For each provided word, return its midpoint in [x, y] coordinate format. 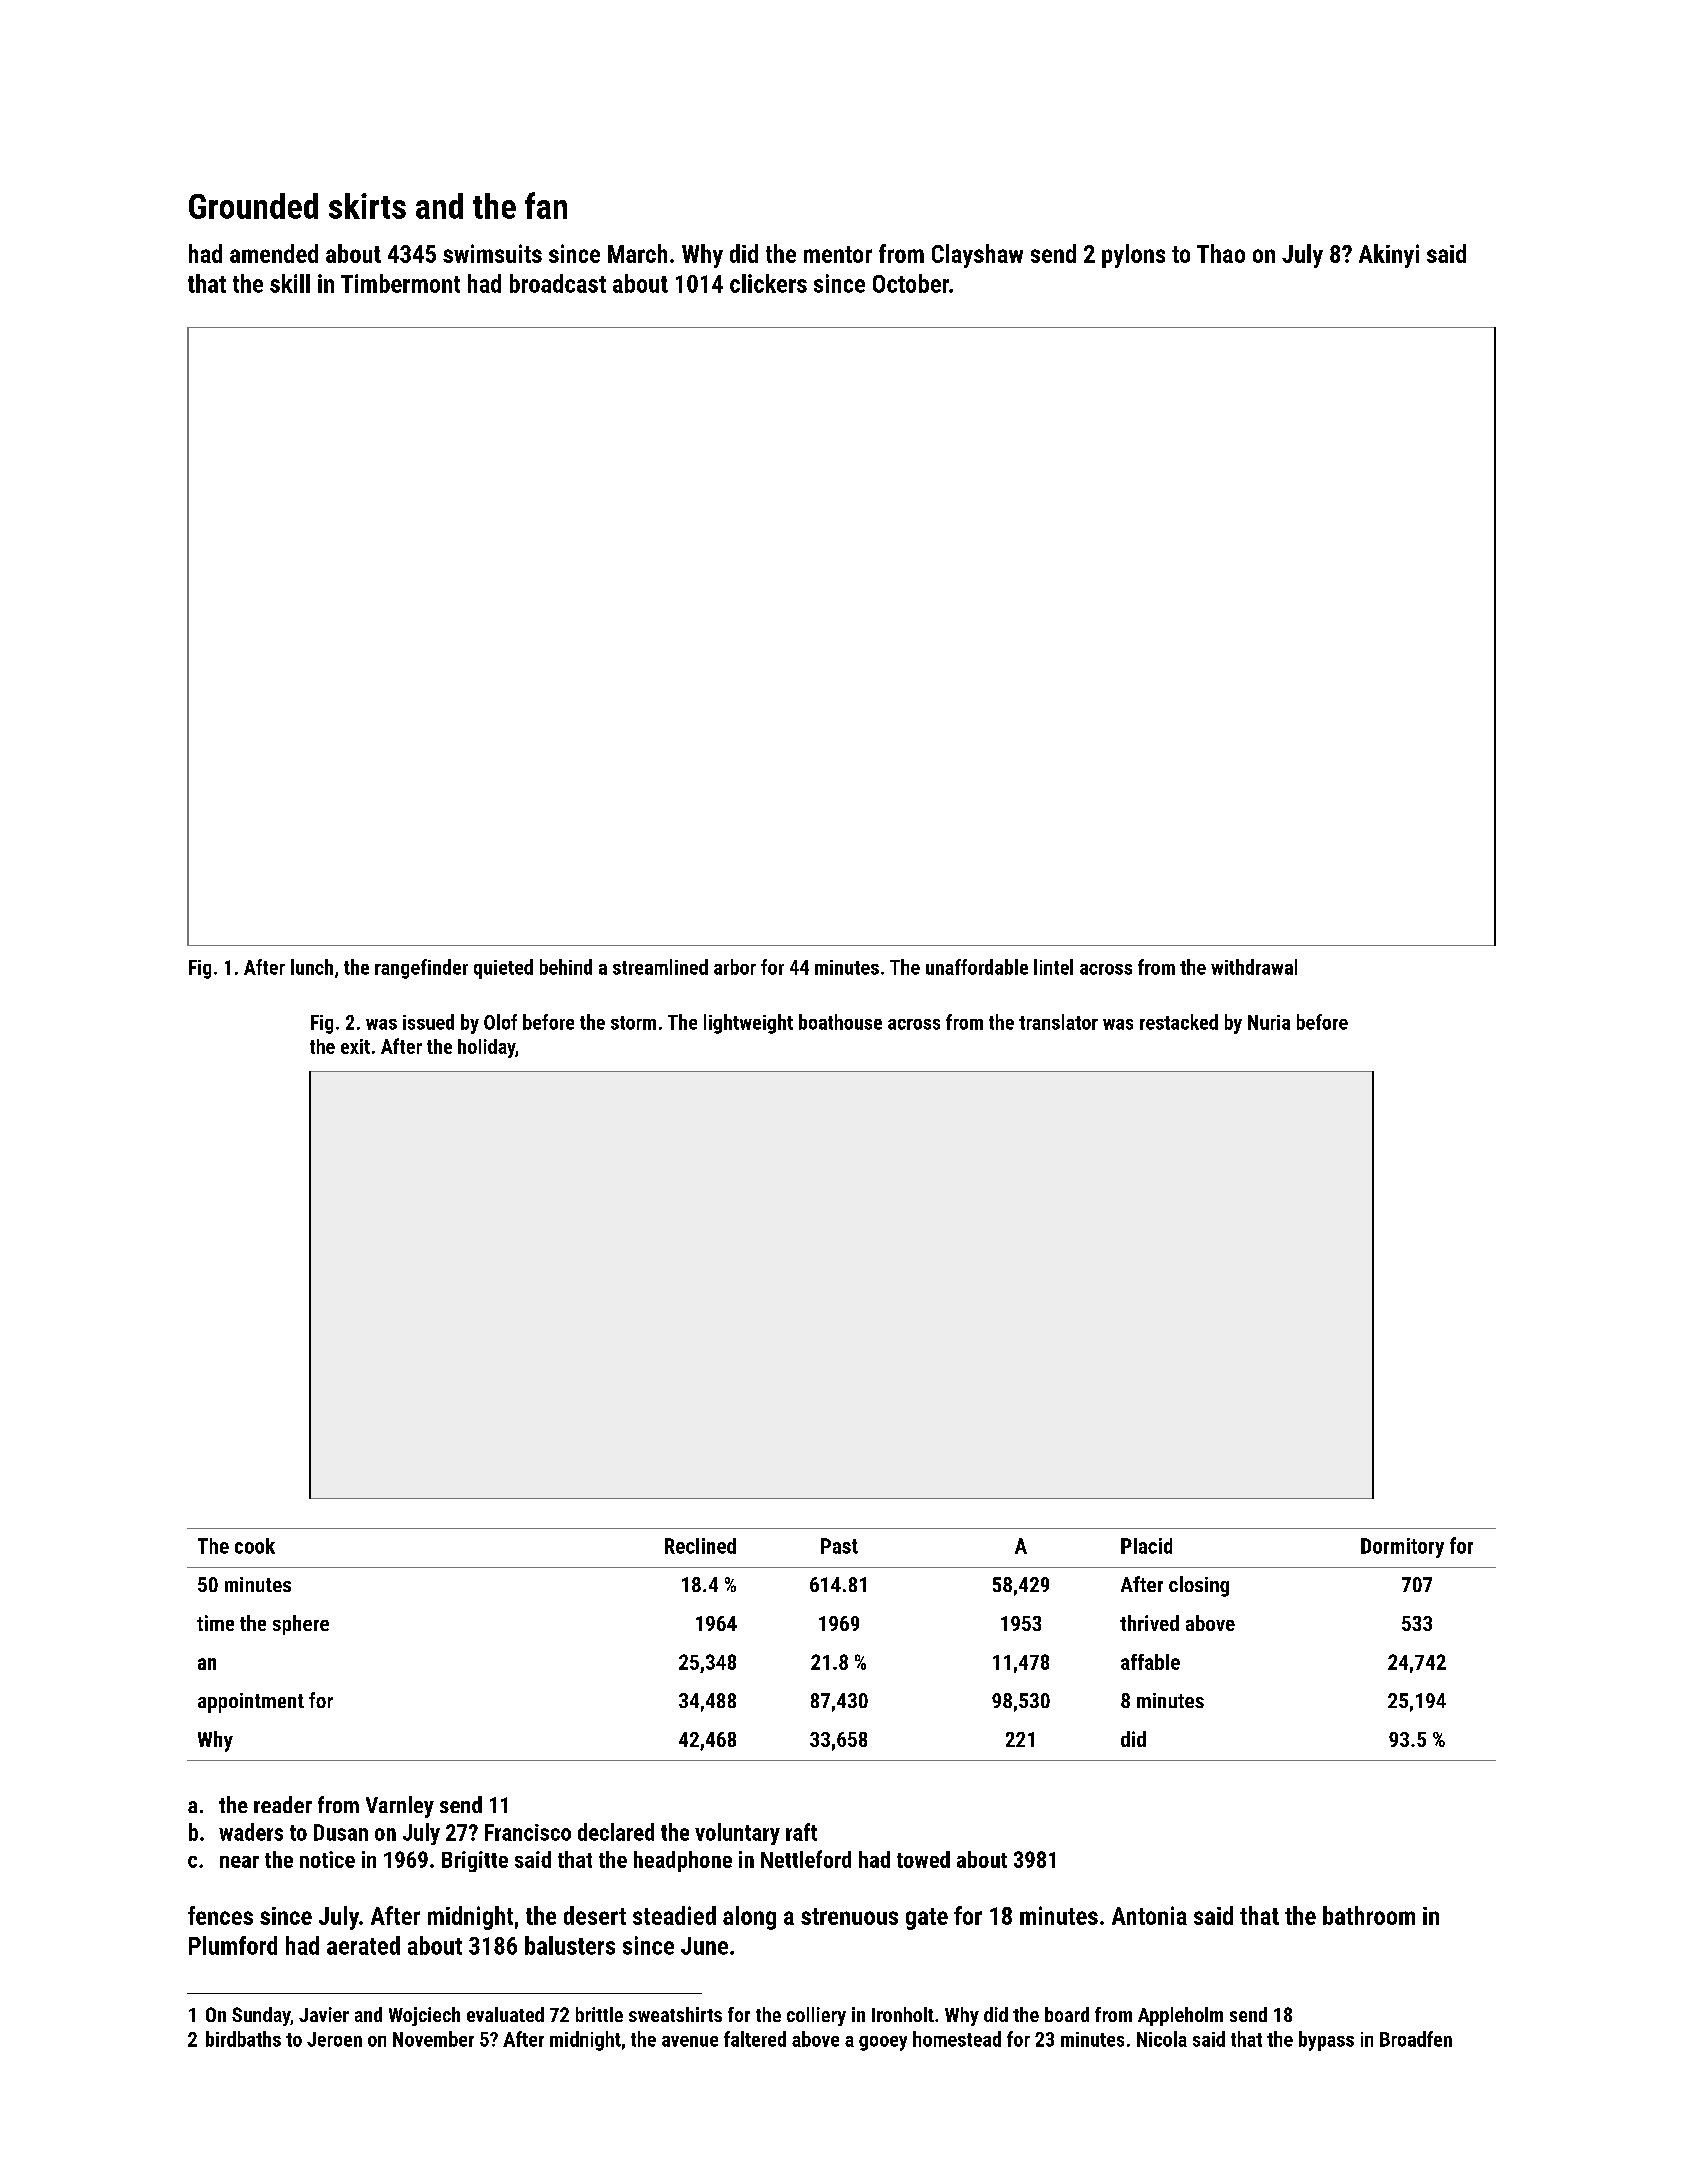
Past [839, 1546]
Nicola [1162, 2039]
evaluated [505, 2014]
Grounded [253, 206]
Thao [1221, 253]
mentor [838, 254]
